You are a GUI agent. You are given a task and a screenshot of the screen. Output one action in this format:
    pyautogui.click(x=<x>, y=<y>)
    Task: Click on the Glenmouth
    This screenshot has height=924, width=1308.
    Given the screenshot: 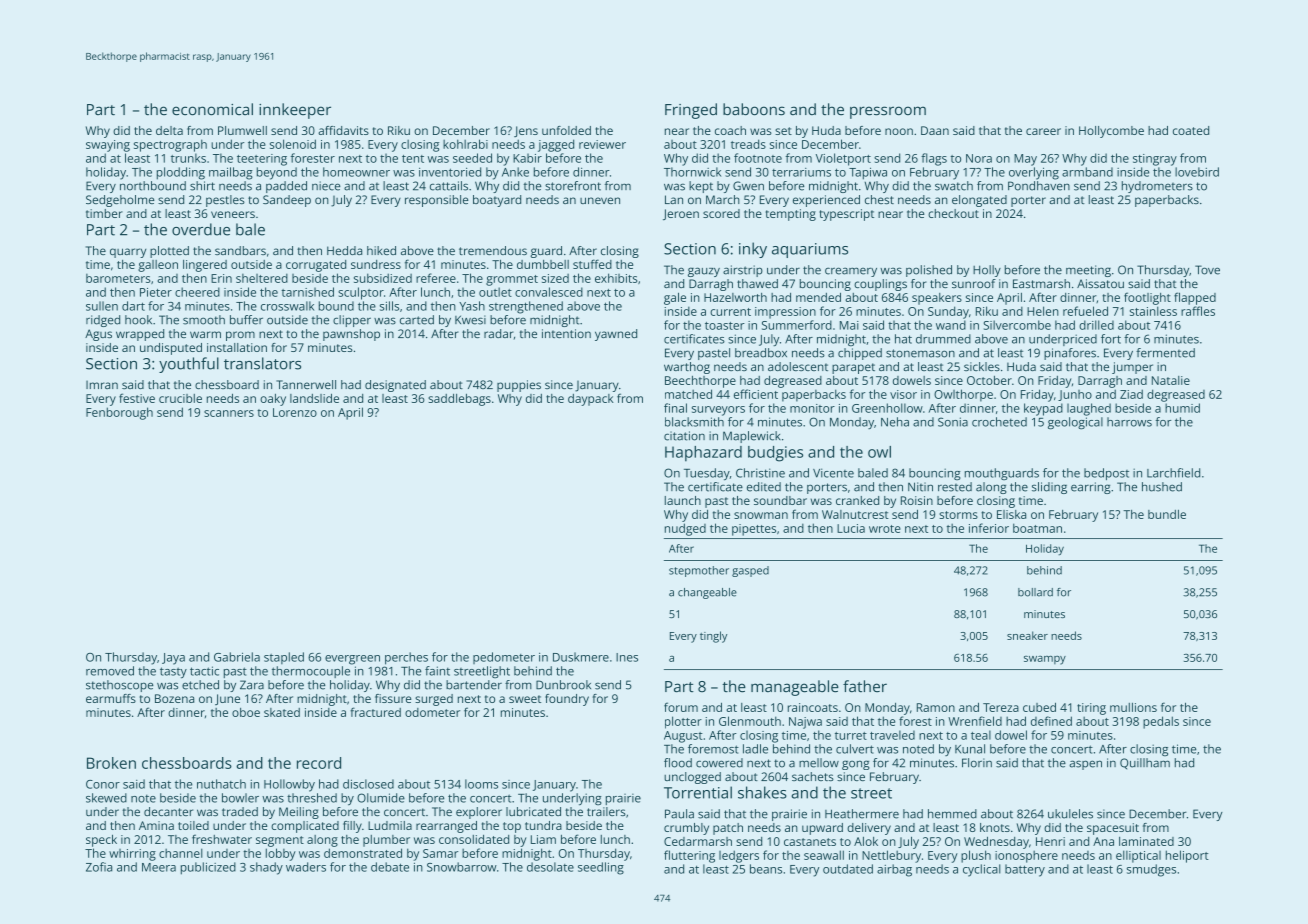 What is the action you would take?
    pyautogui.click(x=750, y=721)
